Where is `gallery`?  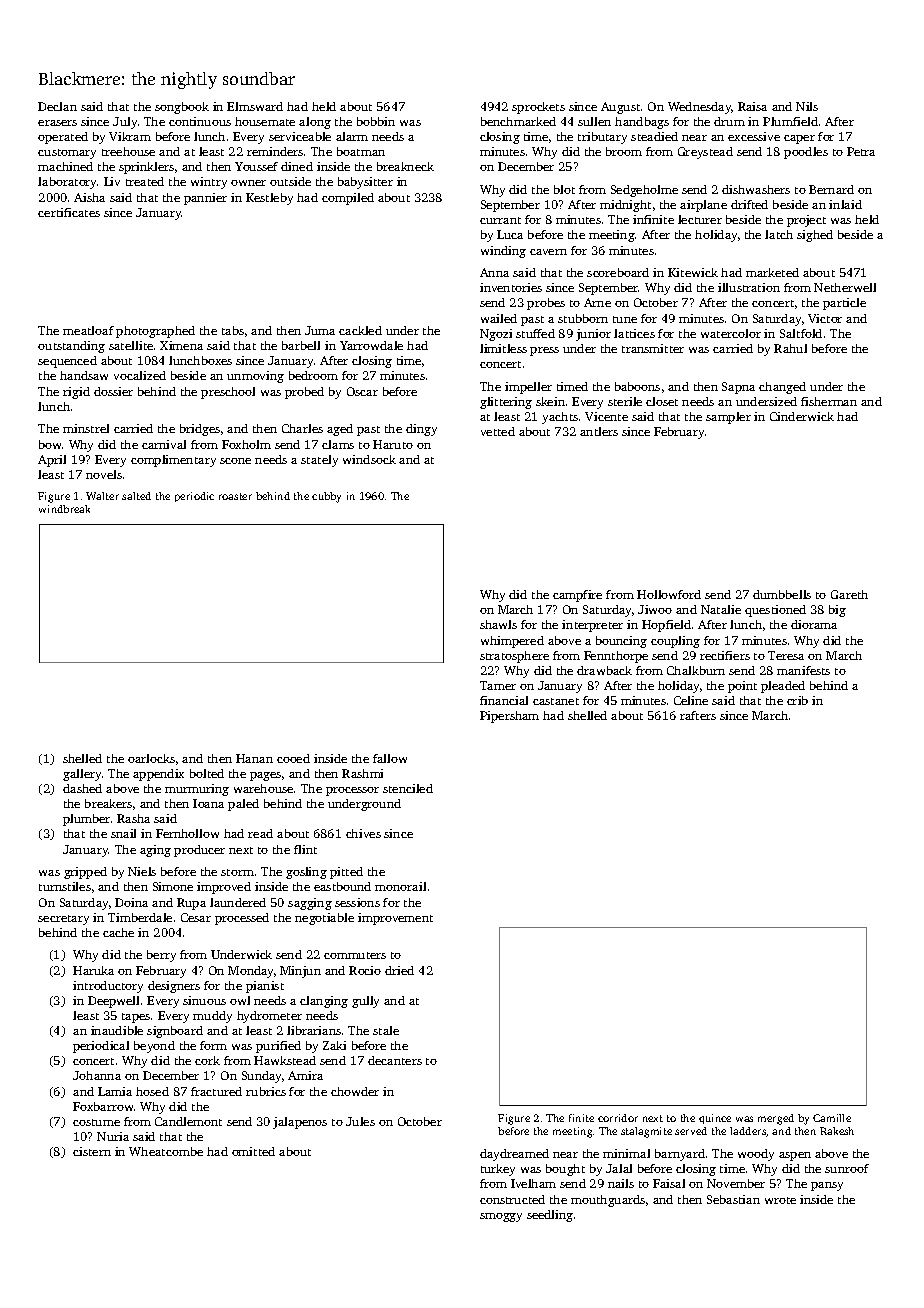
gallery is located at coordinates (82, 775).
